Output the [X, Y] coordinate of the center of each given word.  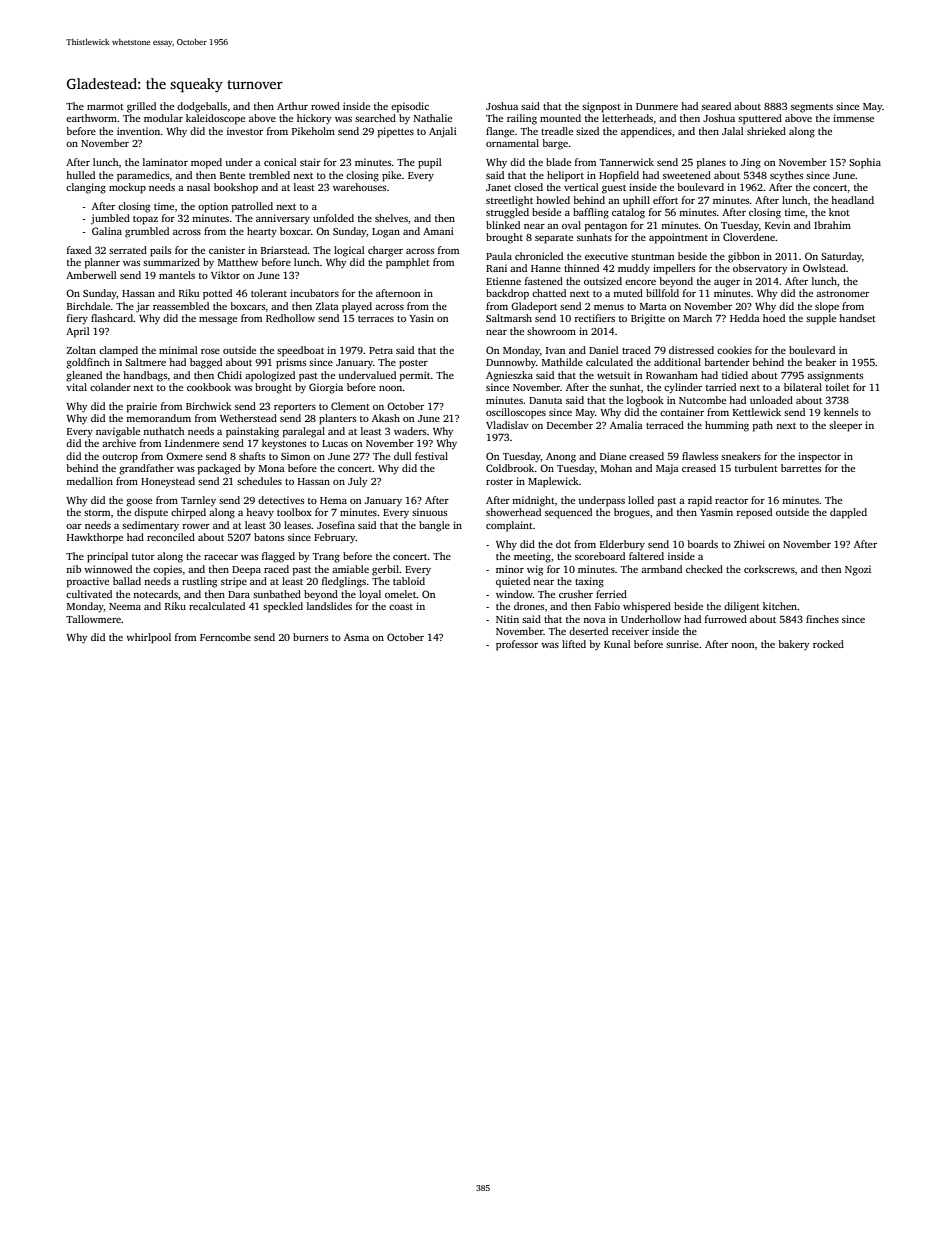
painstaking [252, 432]
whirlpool [148, 638]
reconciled [171, 537]
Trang [326, 558]
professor [517, 645]
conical [280, 162]
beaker [820, 362]
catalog [628, 213]
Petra [381, 350]
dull [403, 456]
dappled [848, 513]
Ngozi [858, 570]
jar [143, 307]
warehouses [359, 187]
